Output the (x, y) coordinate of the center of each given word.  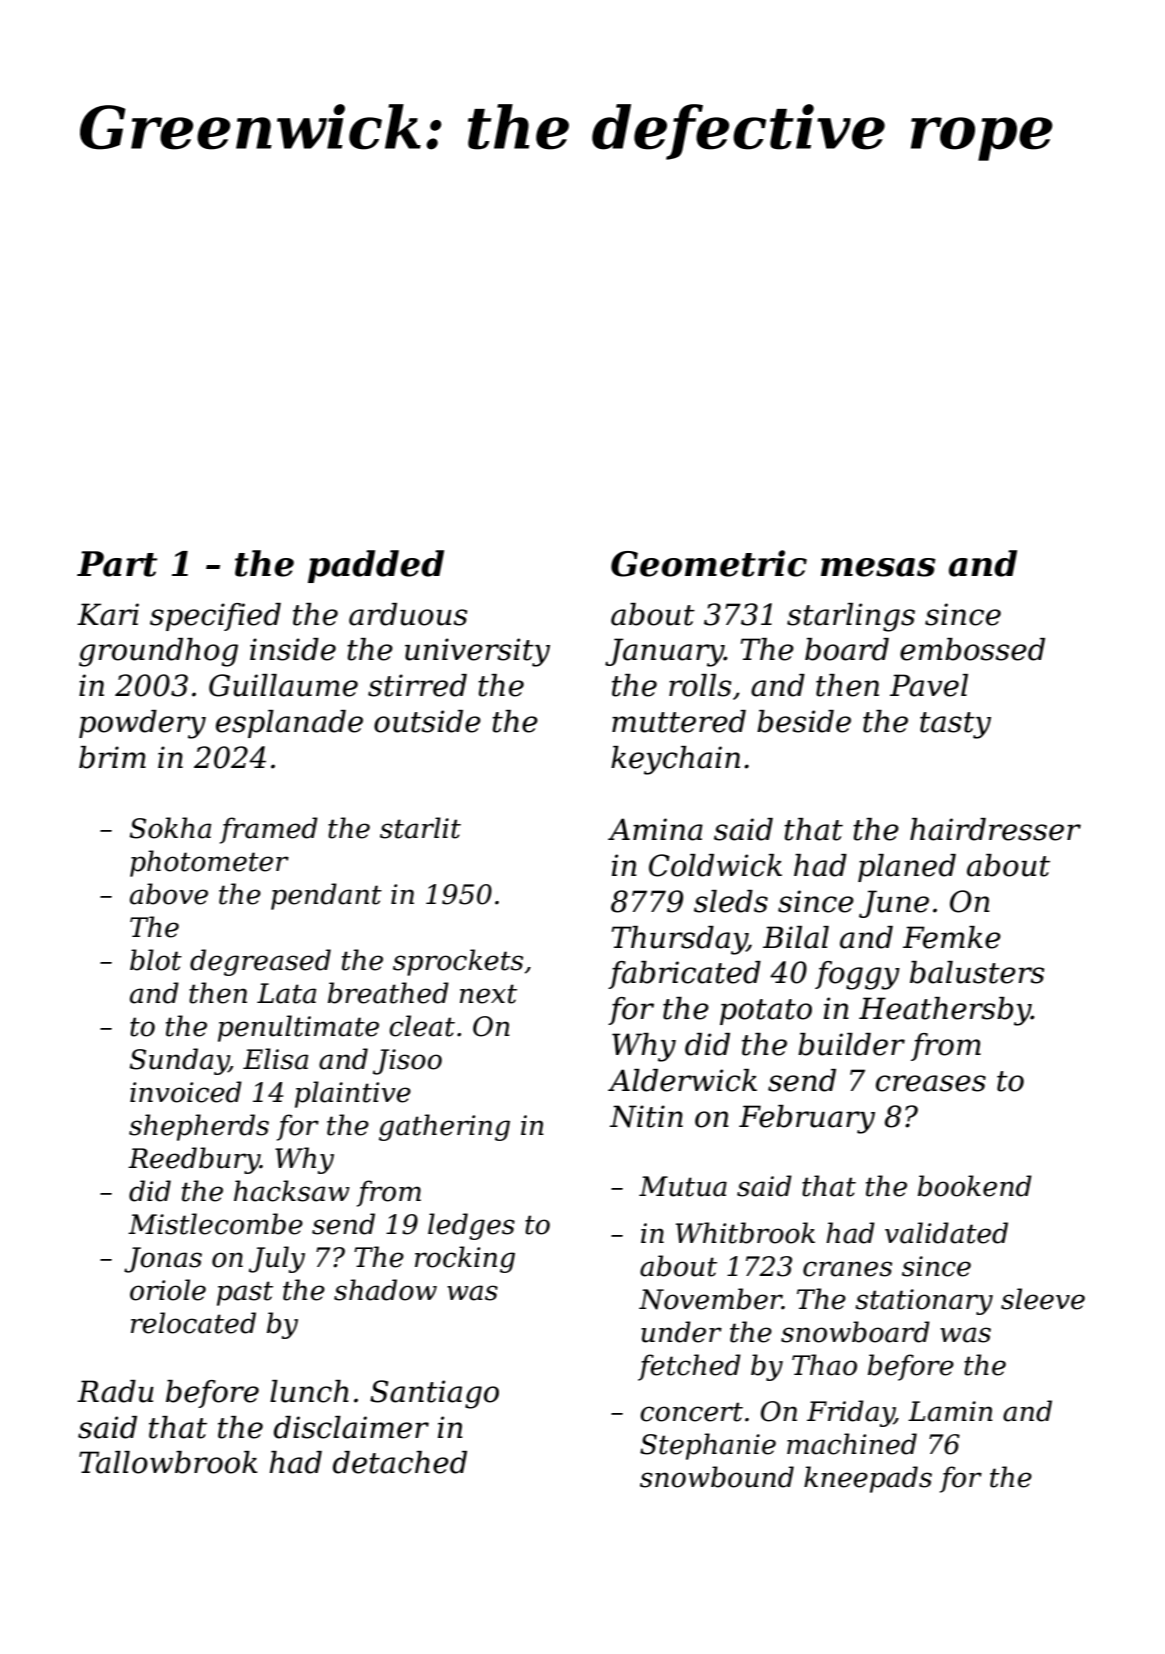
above (169, 894)
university (477, 652)
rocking (465, 1259)
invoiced (186, 1092)
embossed (972, 649)
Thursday (679, 940)
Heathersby (945, 1011)
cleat (422, 1026)
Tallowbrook (168, 1462)
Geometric (709, 563)
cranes (847, 1269)
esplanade (289, 724)
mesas (878, 567)
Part (117, 564)
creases (931, 1083)
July (277, 1259)
